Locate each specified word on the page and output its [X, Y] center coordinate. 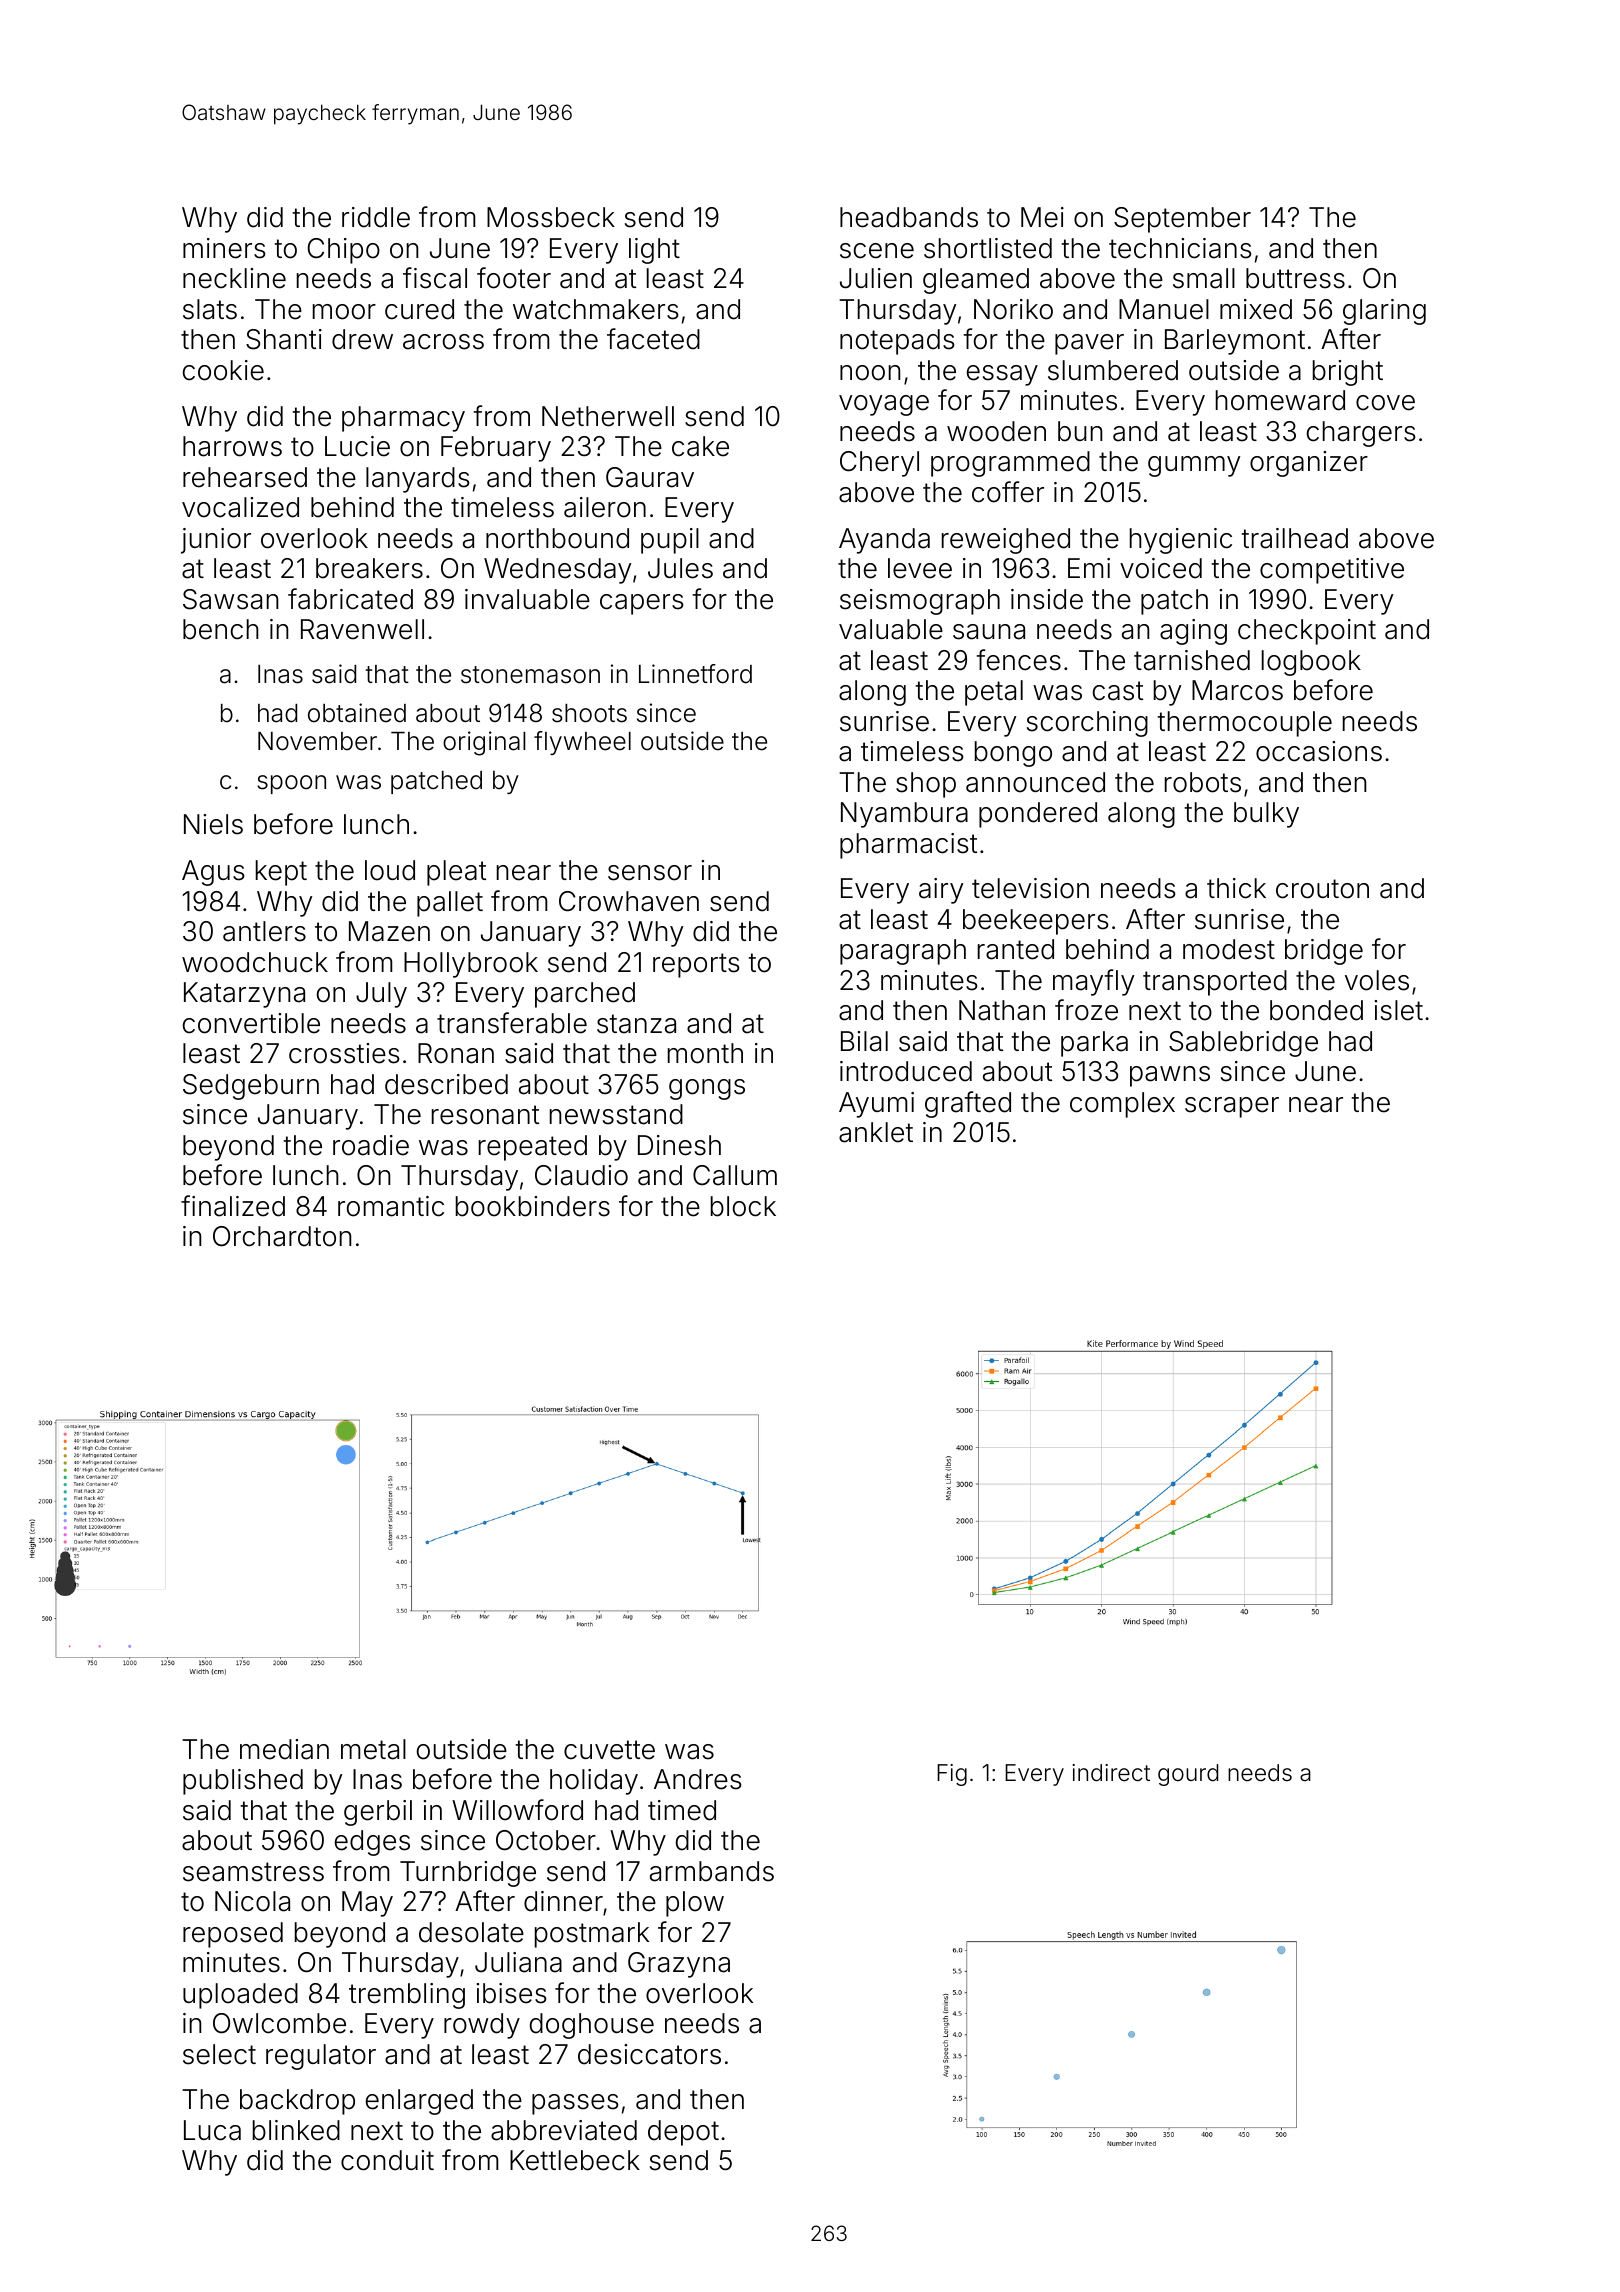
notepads [897, 342]
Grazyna [679, 1965]
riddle [376, 217]
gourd [1188, 1775]
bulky [1266, 815]
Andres [698, 1779]
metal [373, 1749]
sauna [989, 632]
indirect [1111, 1773]
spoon [291, 784]
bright [1348, 373]
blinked [296, 2130]
